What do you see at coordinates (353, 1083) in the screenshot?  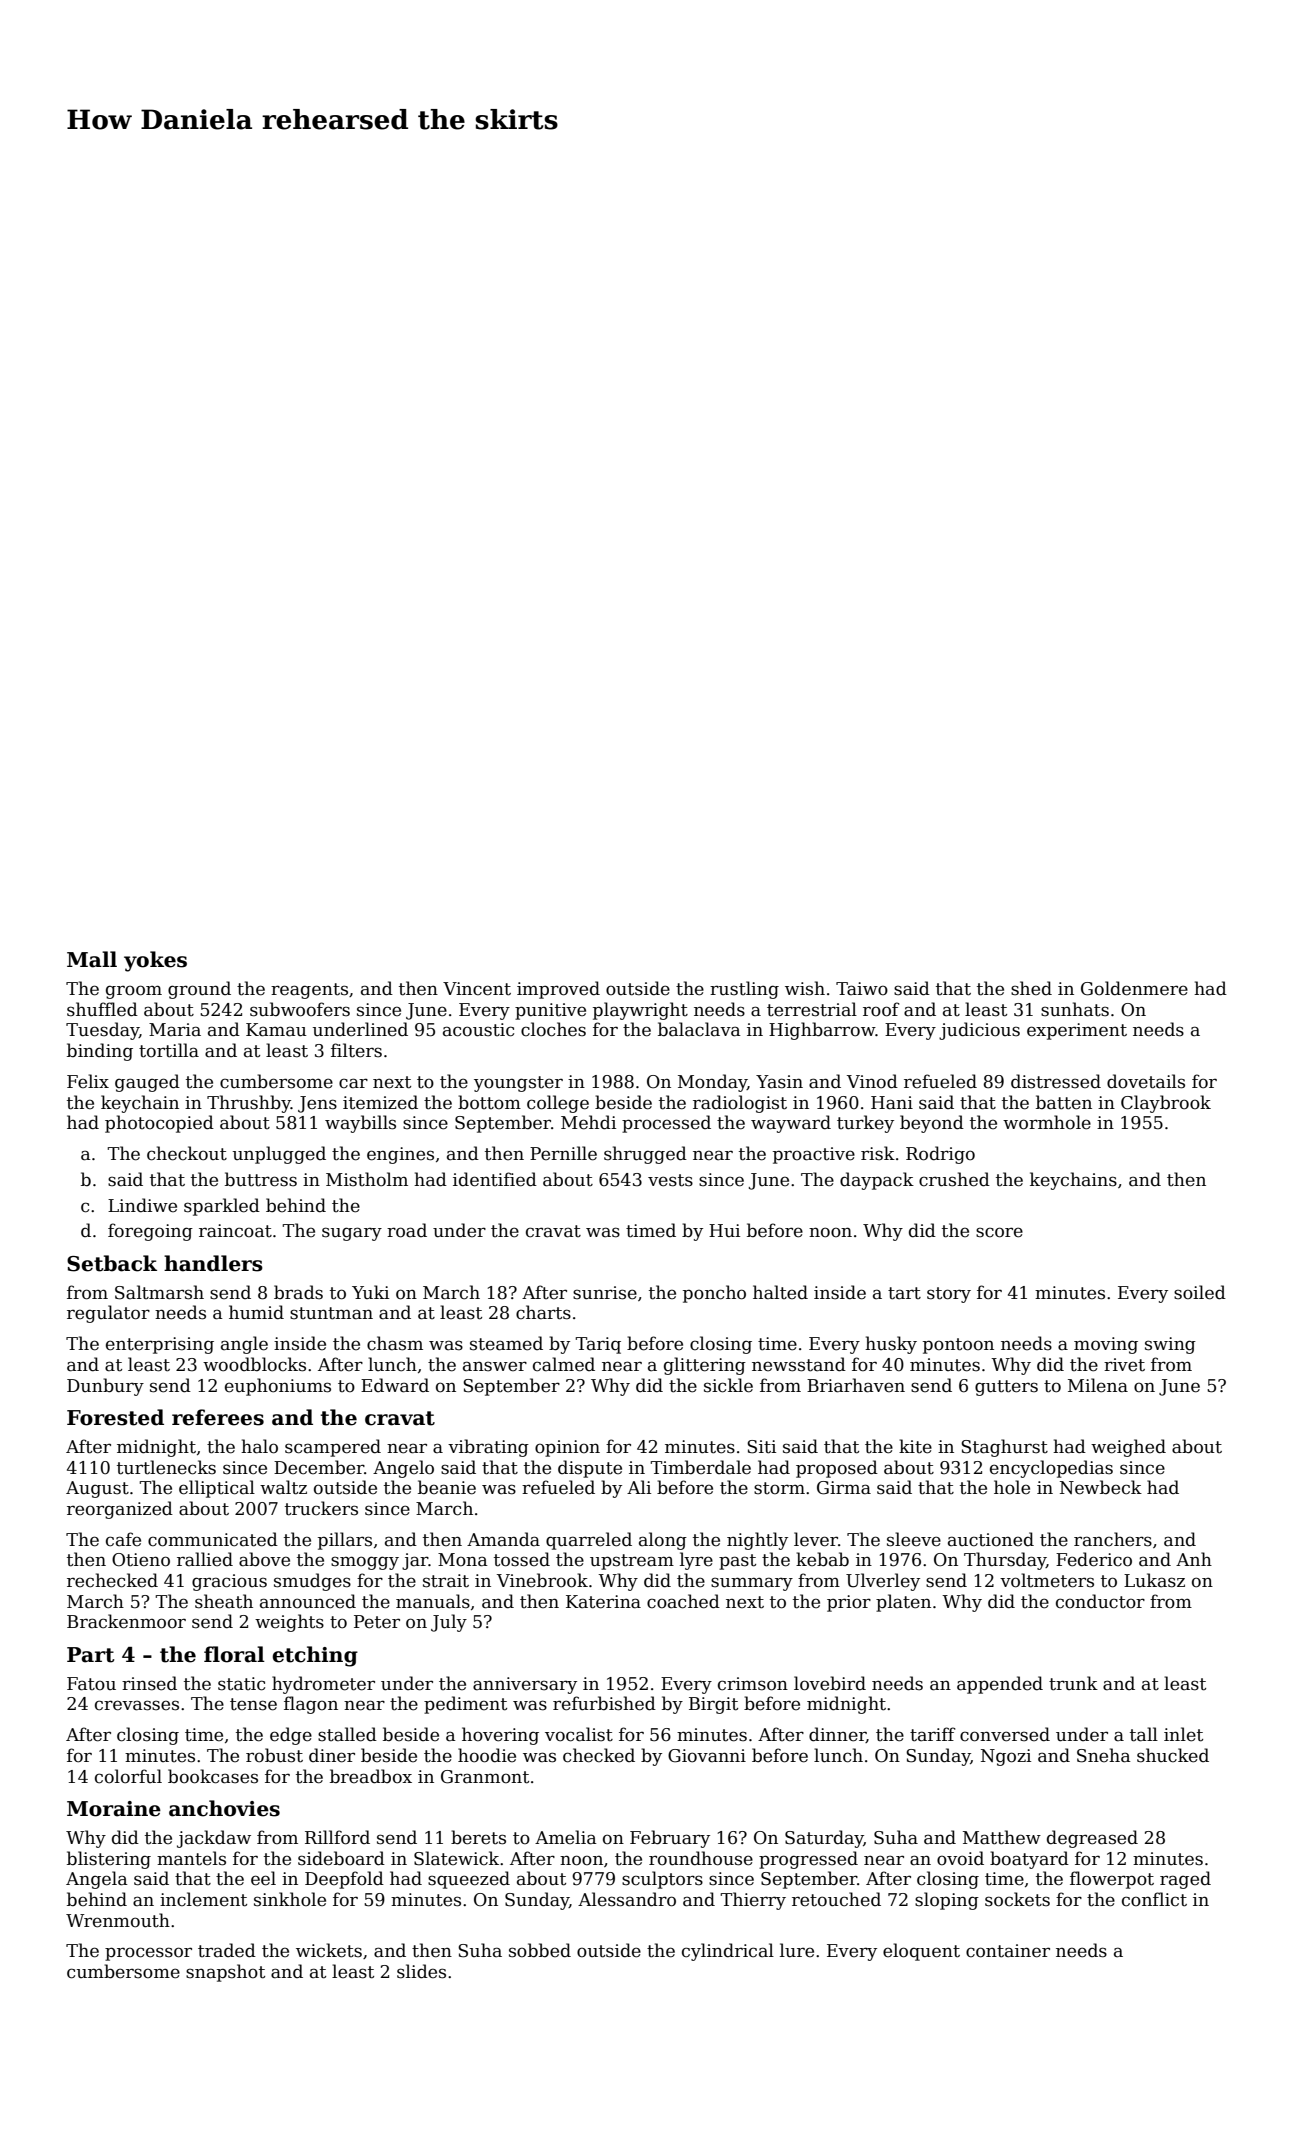 I see `car` at bounding box center [353, 1083].
